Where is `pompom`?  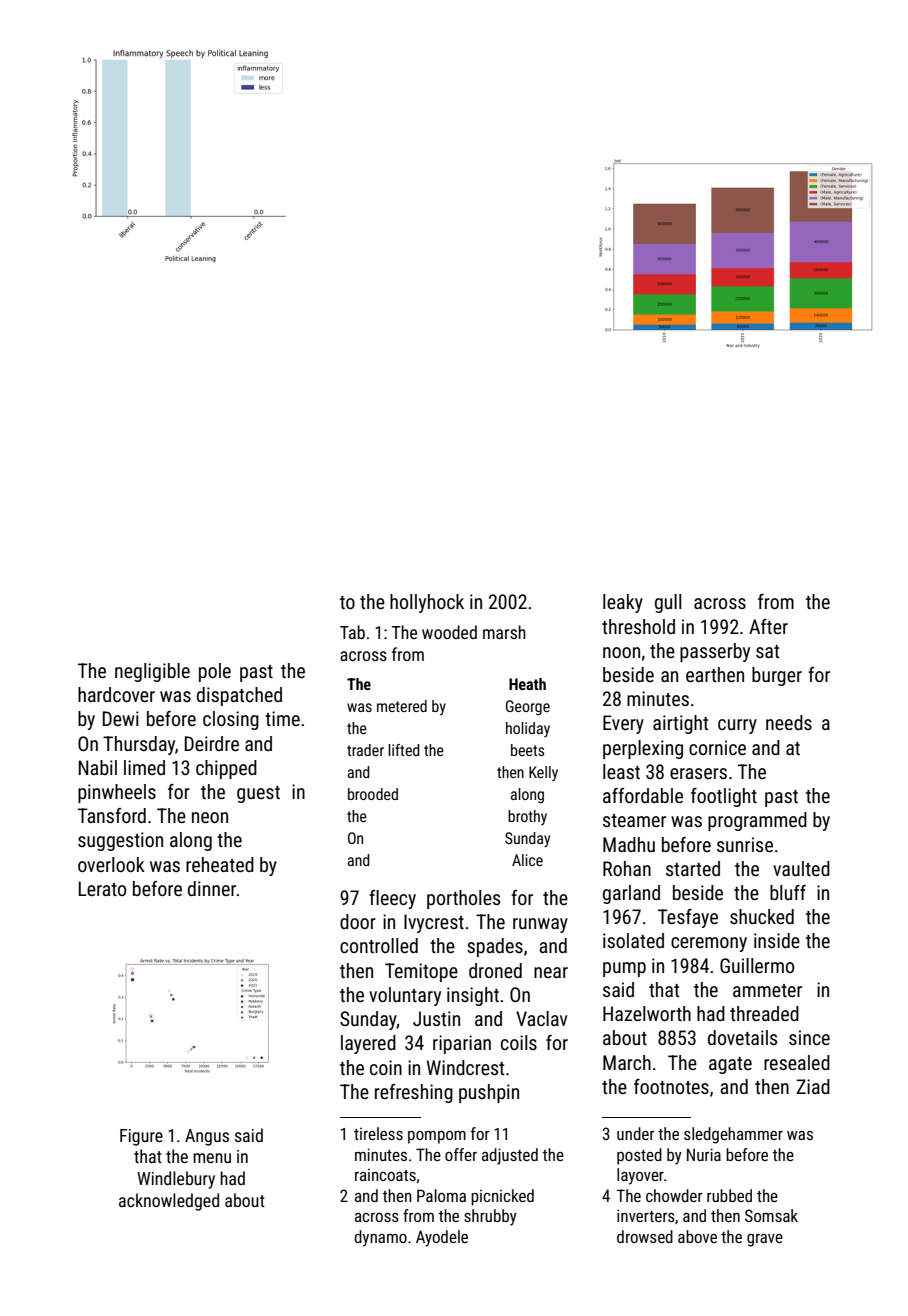 pompom is located at coordinates (437, 1137).
